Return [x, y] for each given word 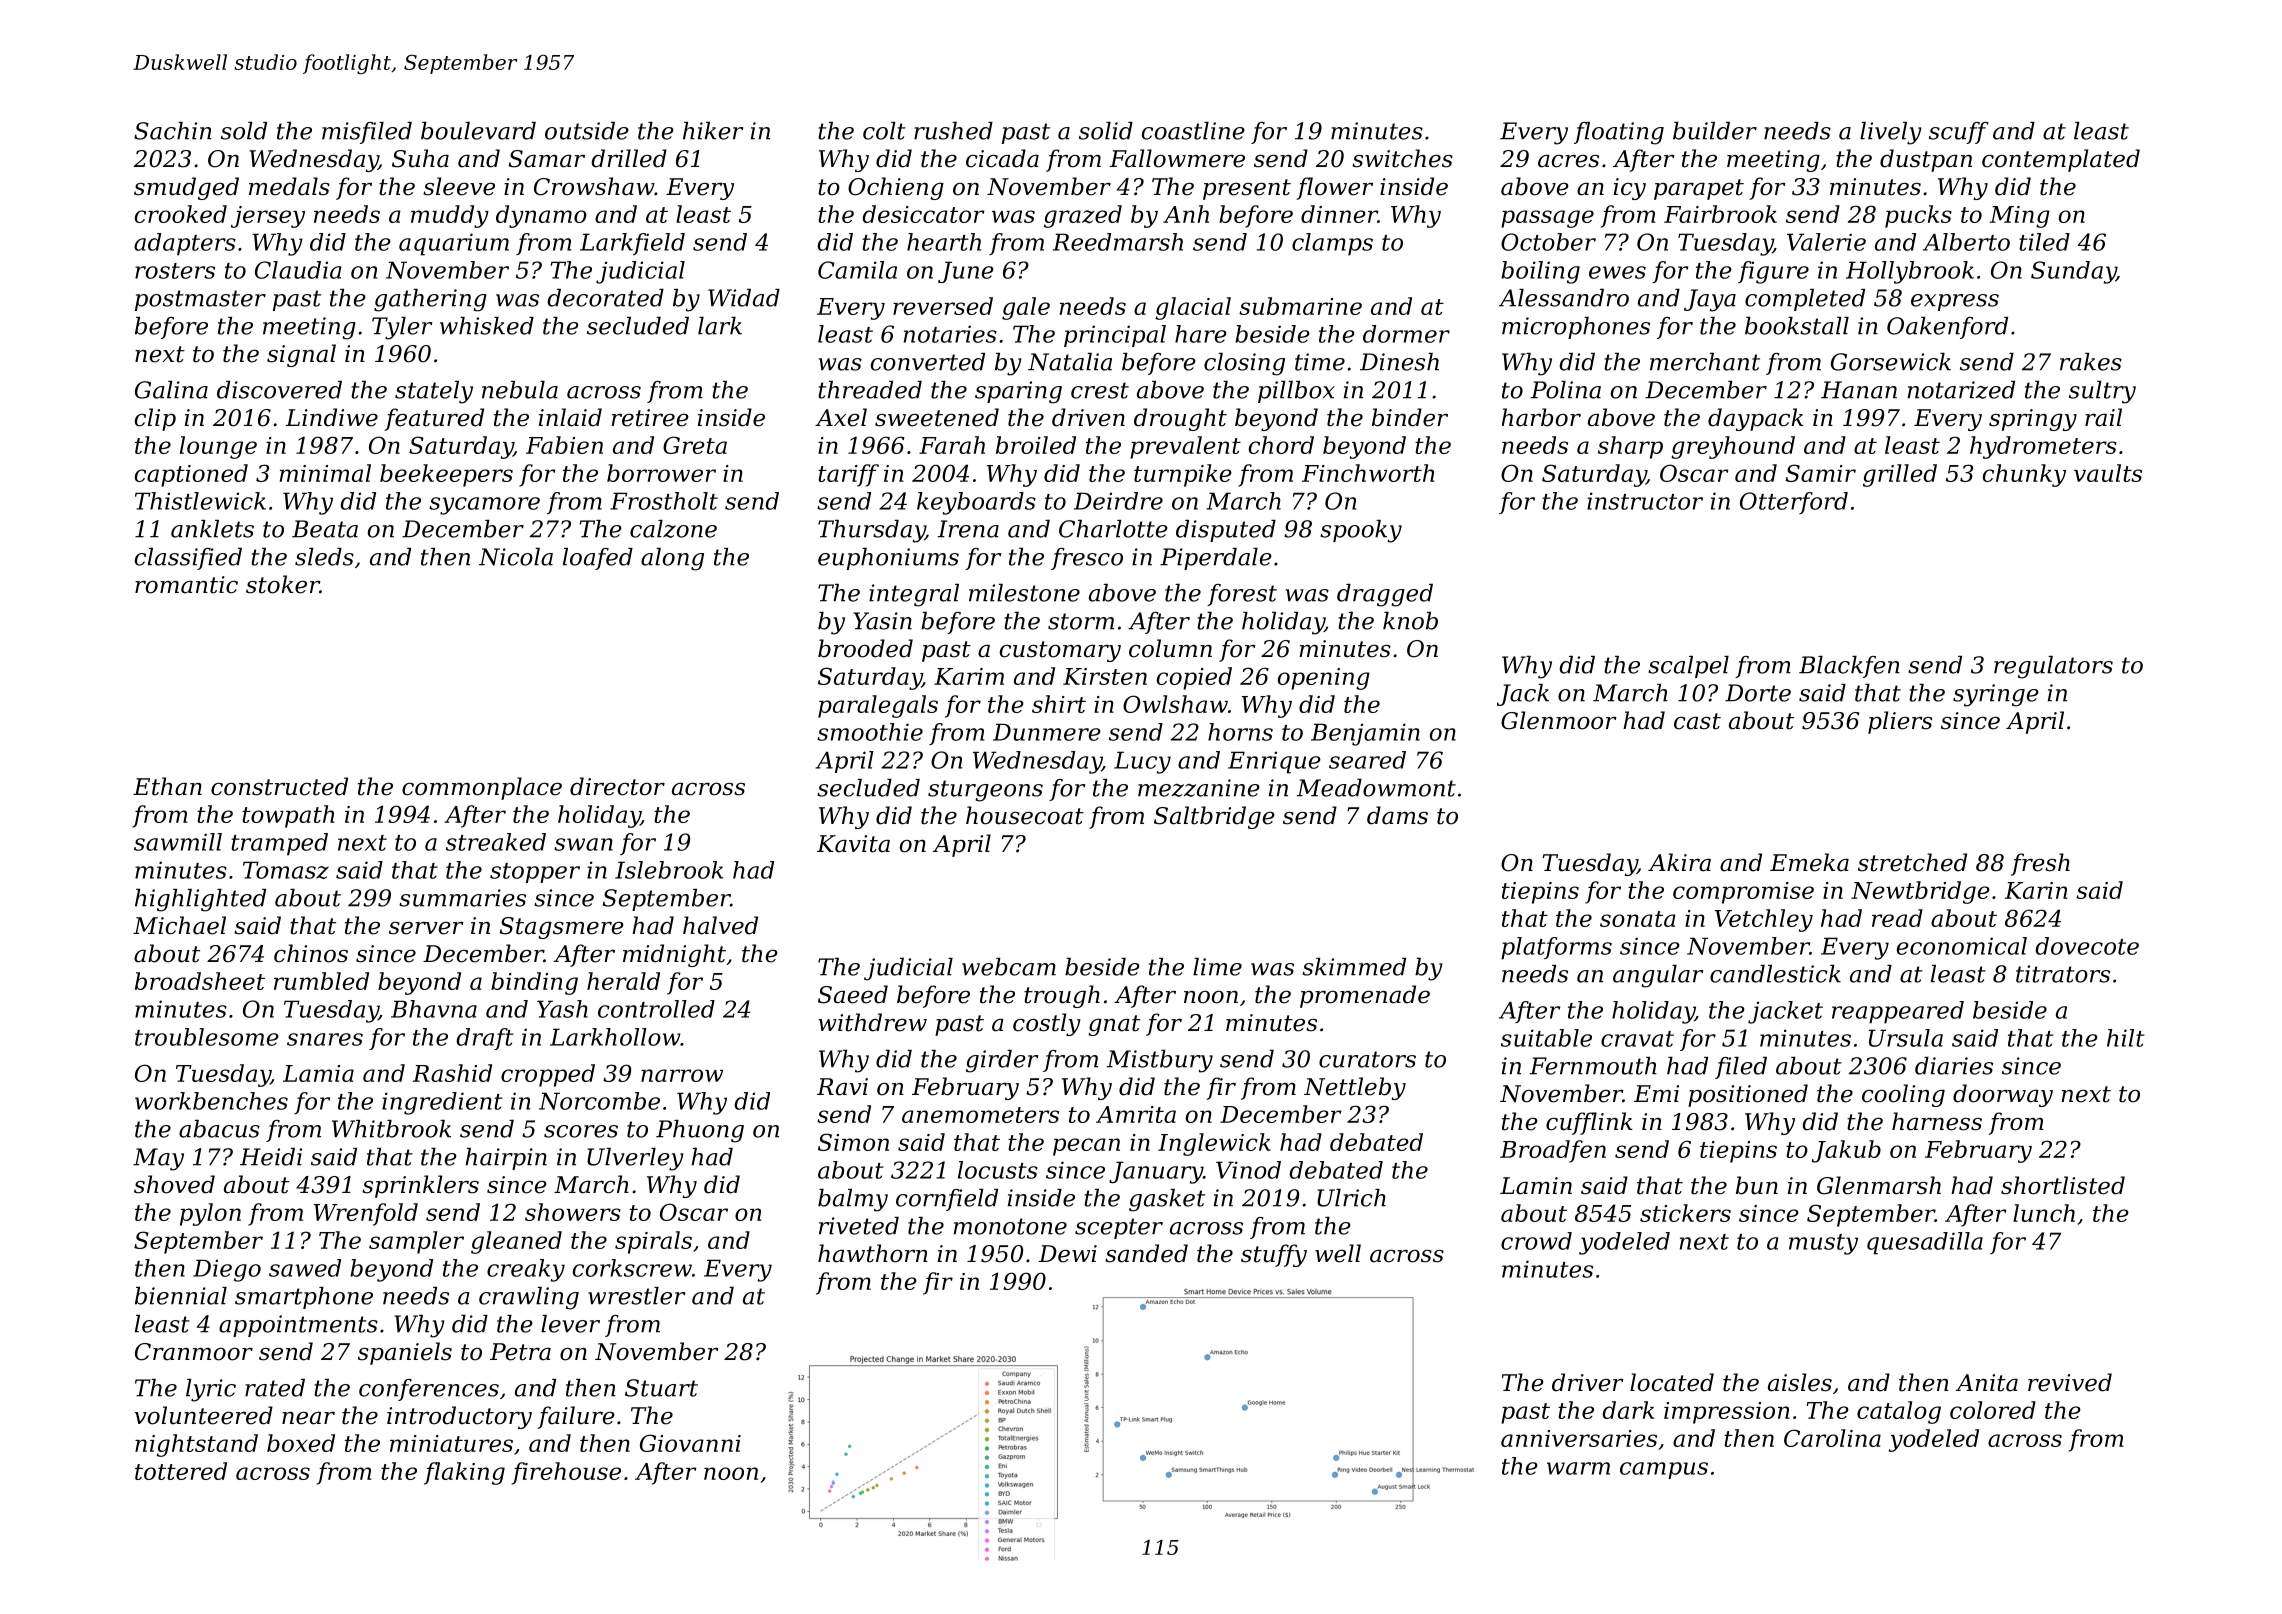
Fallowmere [1177, 158]
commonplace [482, 788]
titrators [2063, 974]
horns [1240, 732]
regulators [2053, 667]
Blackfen [1849, 667]
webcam [1009, 967]
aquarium [454, 244]
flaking [464, 1473]
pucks [1918, 216]
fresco [1087, 559]
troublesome [207, 1037]
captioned [191, 475]
